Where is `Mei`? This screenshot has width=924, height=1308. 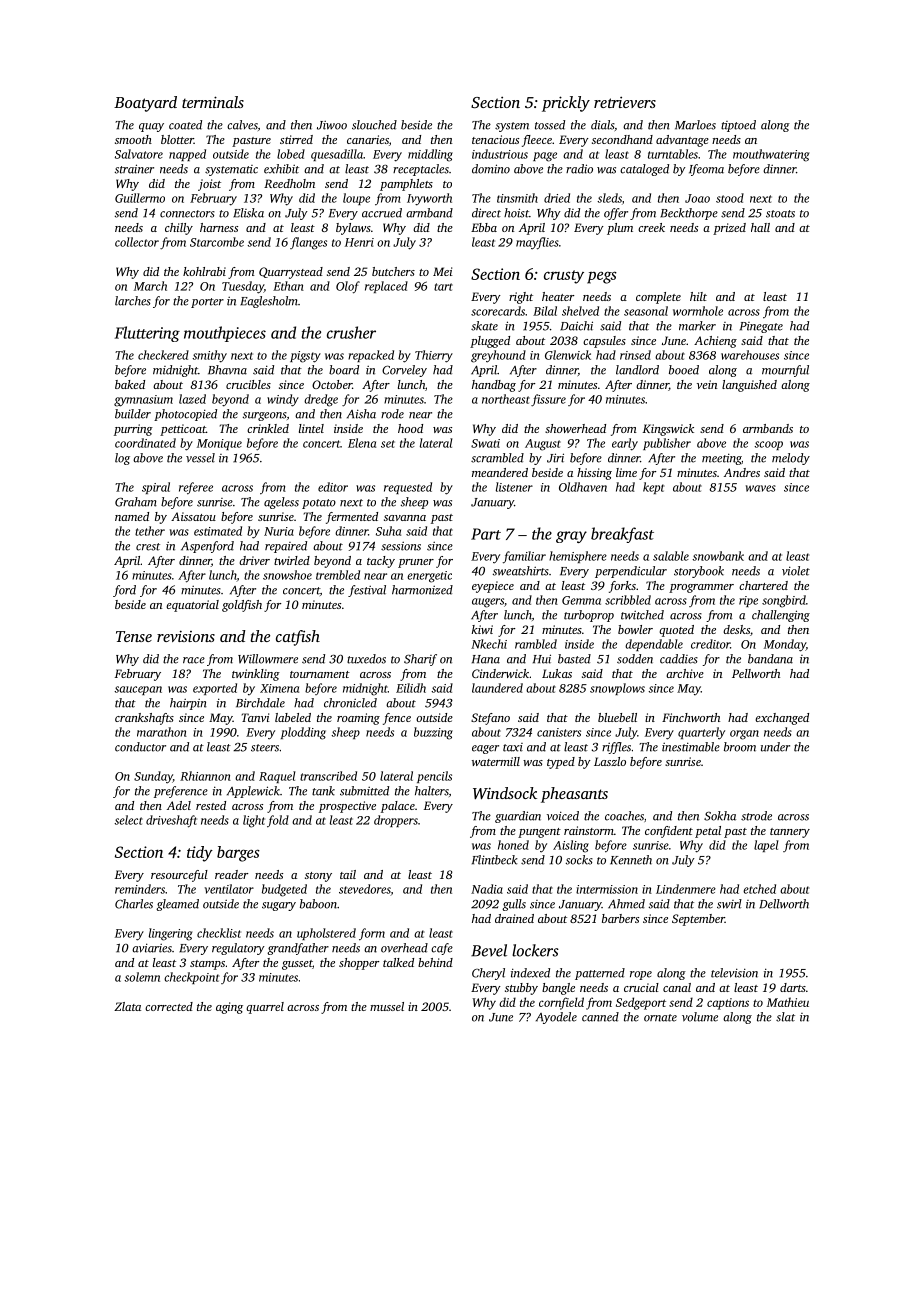 Mei is located at coordinates (443, 271).
